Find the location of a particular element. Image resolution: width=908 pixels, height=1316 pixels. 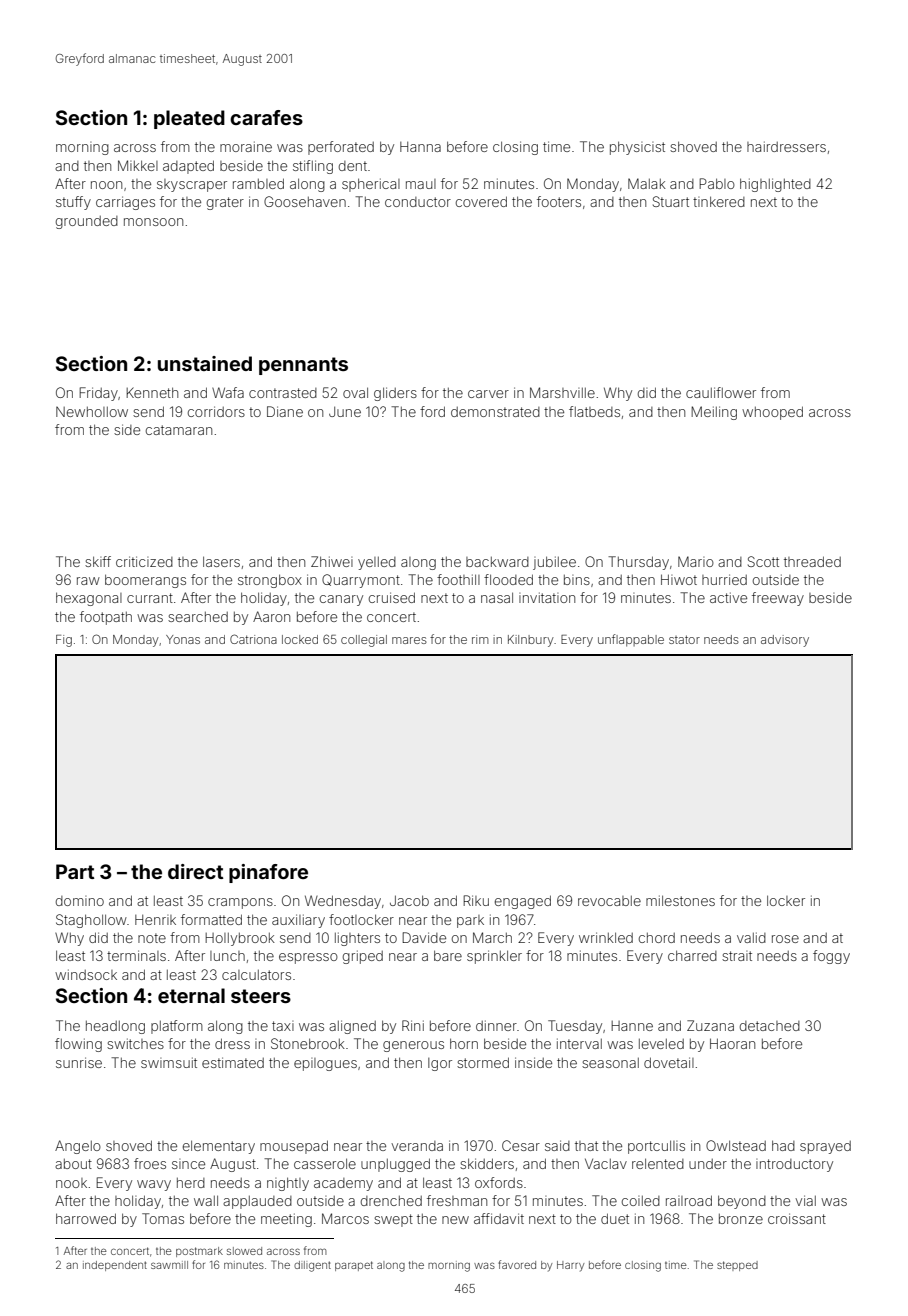

Hanna is located at coordinates (420, 147).
